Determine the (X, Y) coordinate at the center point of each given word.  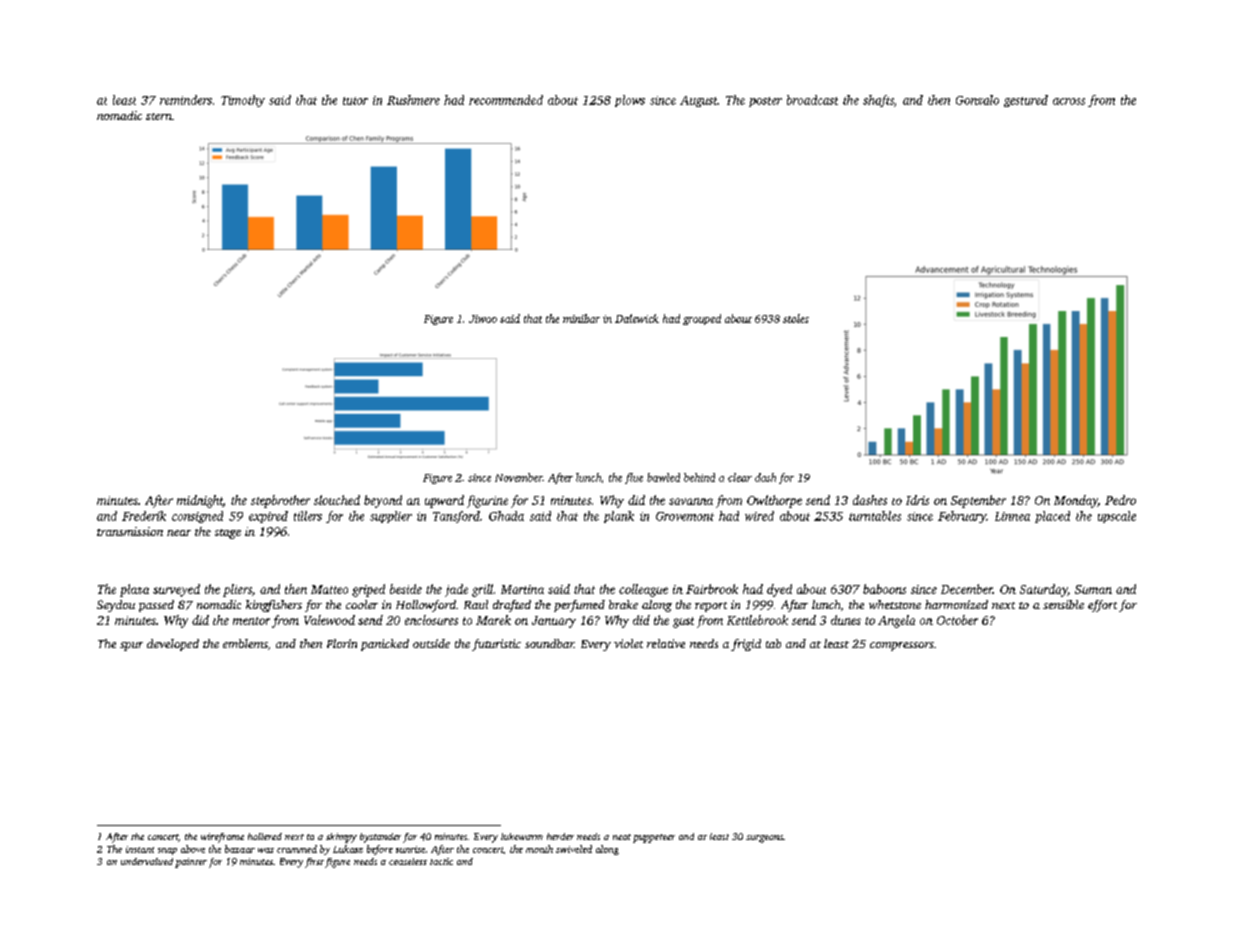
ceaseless (408, 861)
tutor (355, 101)
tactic (441, 861)
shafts (878, 101)
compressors (902, 646)
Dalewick (637, 318)
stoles (796, 318)
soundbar (549, 643)
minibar (581, 318)
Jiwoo (483, 319)
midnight (200, 501)
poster (765, 102)
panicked (385, 645)
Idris (917, 500)
